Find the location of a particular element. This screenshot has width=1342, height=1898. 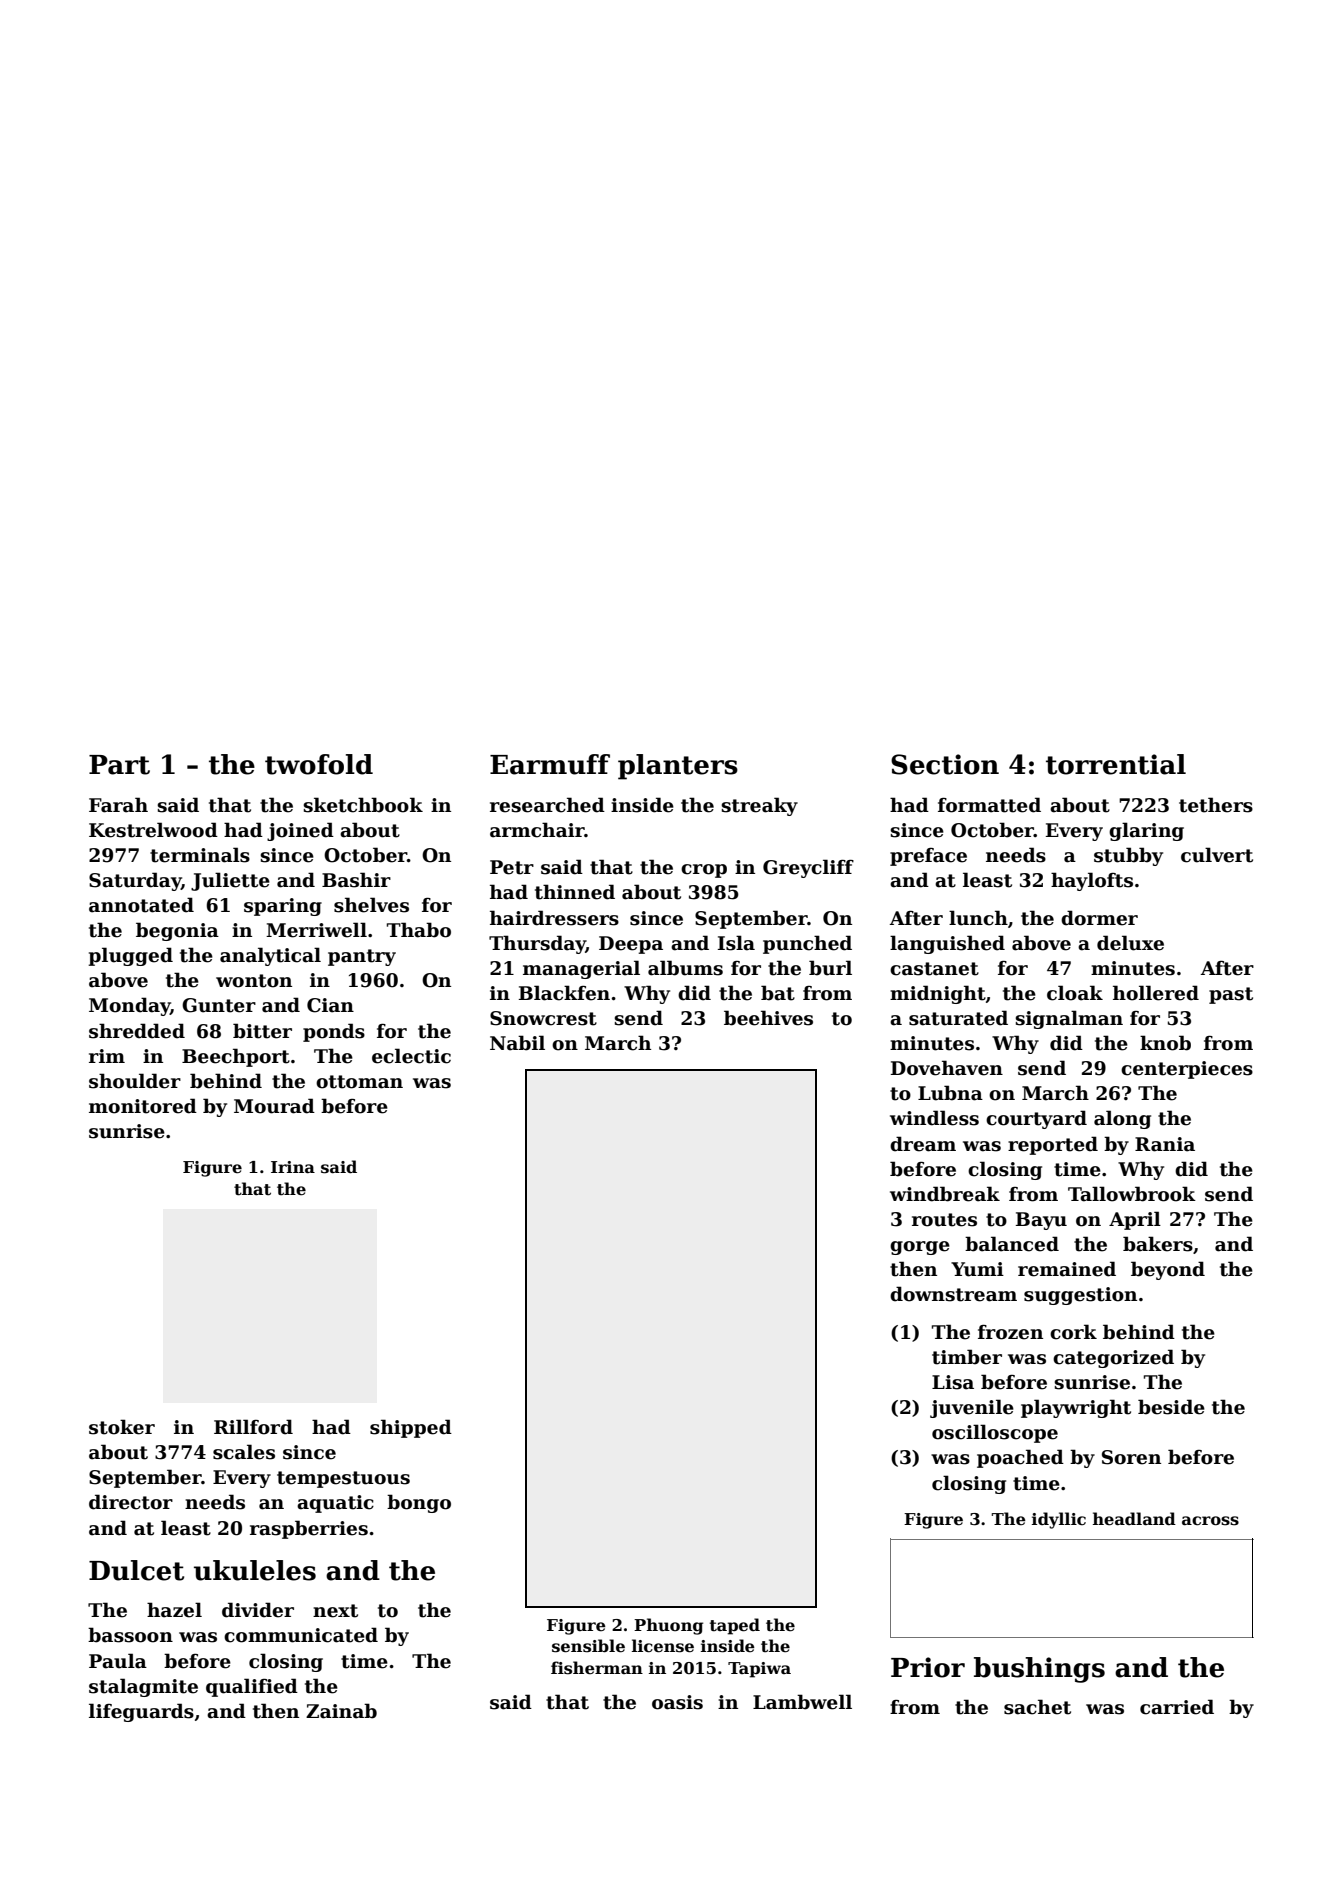

oasis is located at coordinates (677, 1702).
